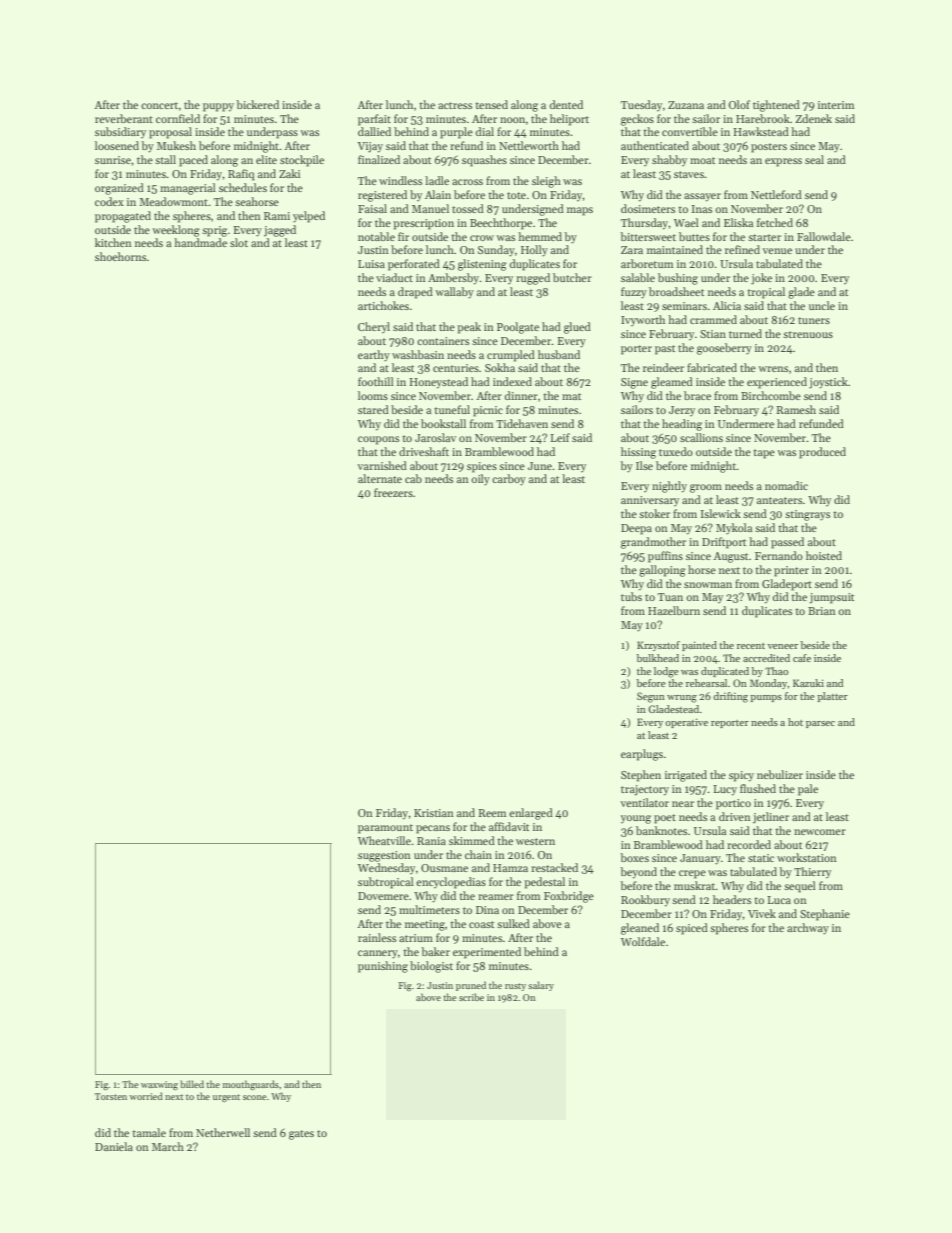 The width and height of the screenshot is (952, 1233). What do you see at coordinates (541, 986) in the screenshot?
I see `salary` at bounding box center [541, 986].
